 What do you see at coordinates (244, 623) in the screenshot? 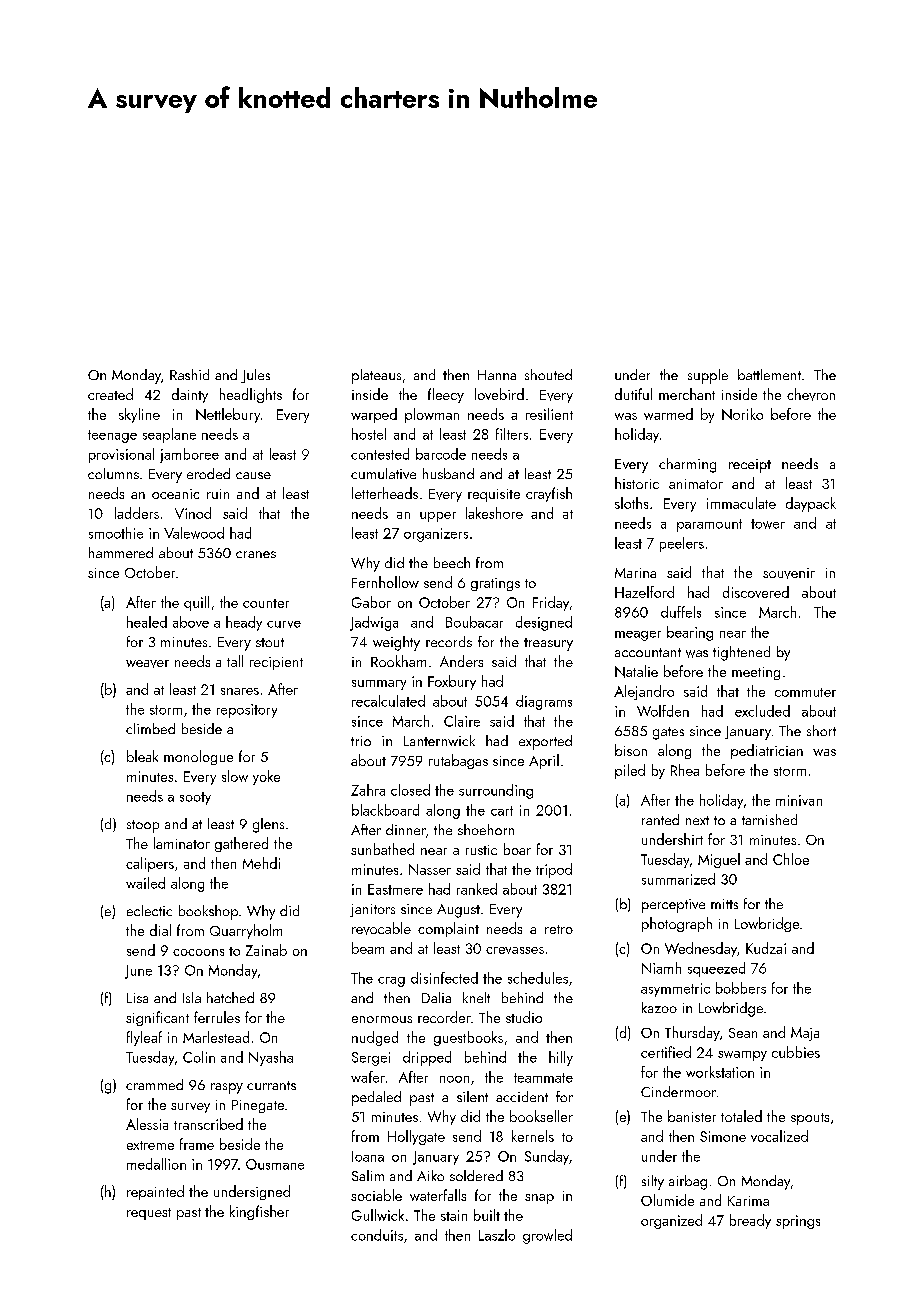
I see `heady` at bounding box center [244, 623].
